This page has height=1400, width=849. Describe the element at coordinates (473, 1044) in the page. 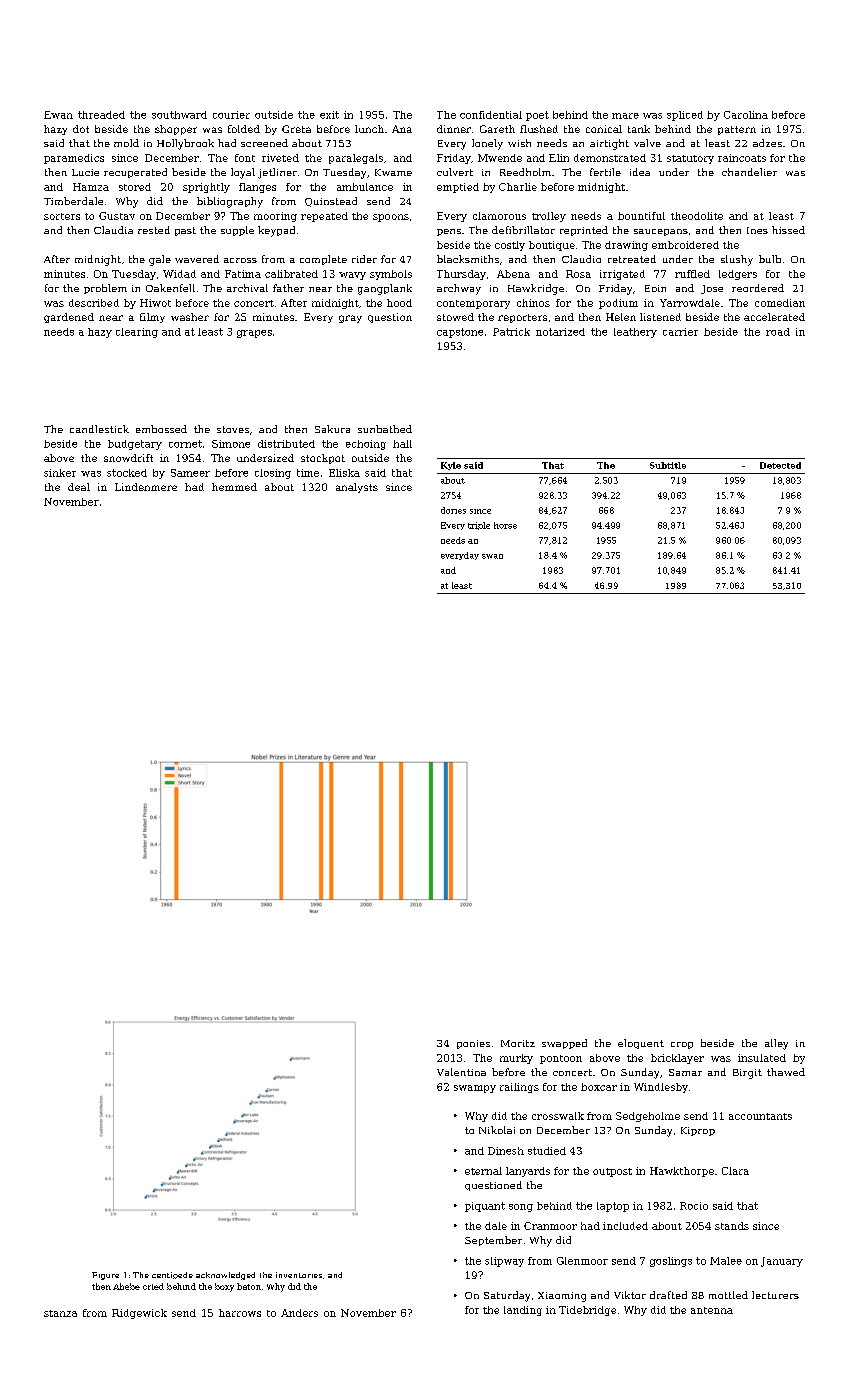

I see `ponies` at that location.
